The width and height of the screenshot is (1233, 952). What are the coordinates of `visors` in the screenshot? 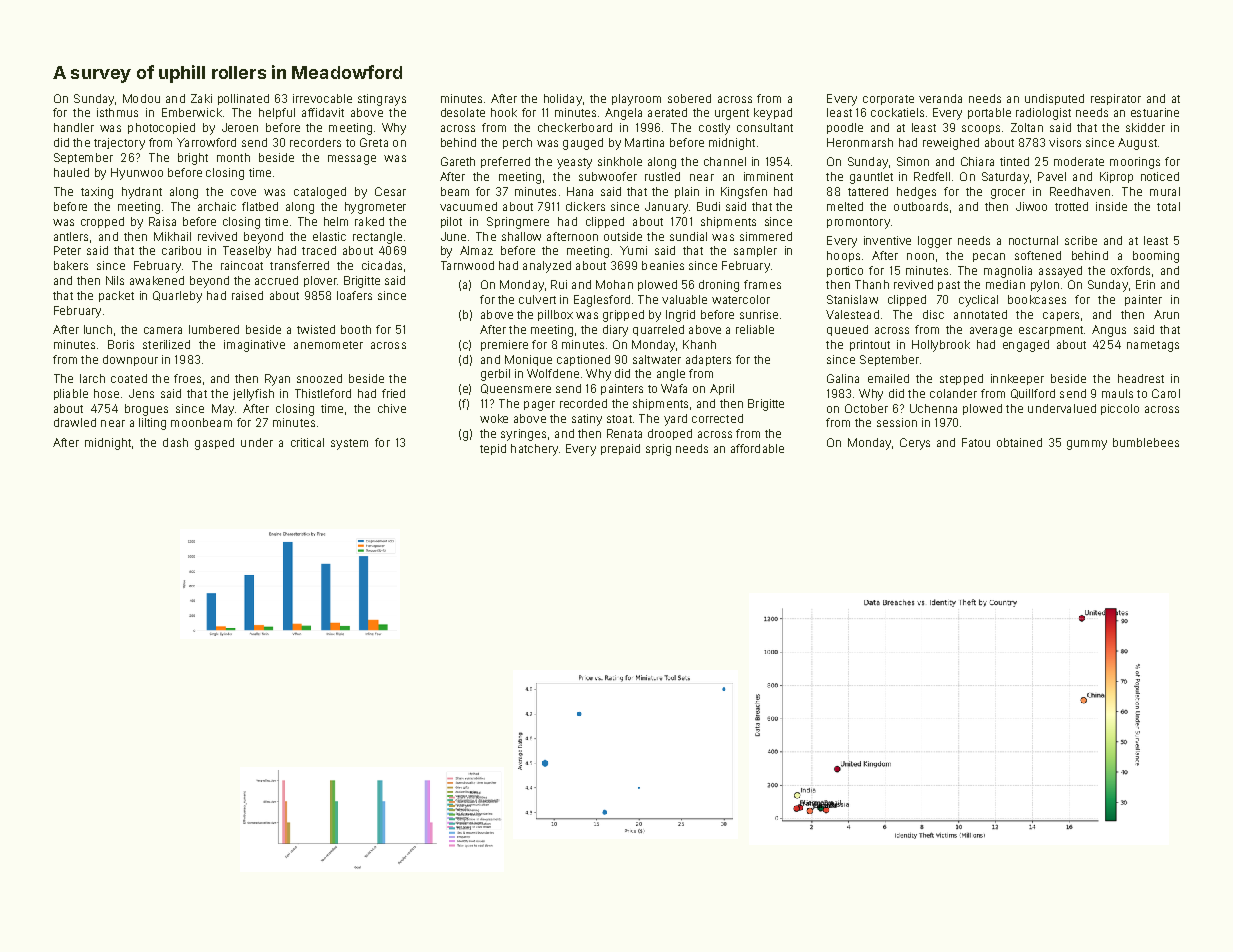 It's located at (1065, 142).
